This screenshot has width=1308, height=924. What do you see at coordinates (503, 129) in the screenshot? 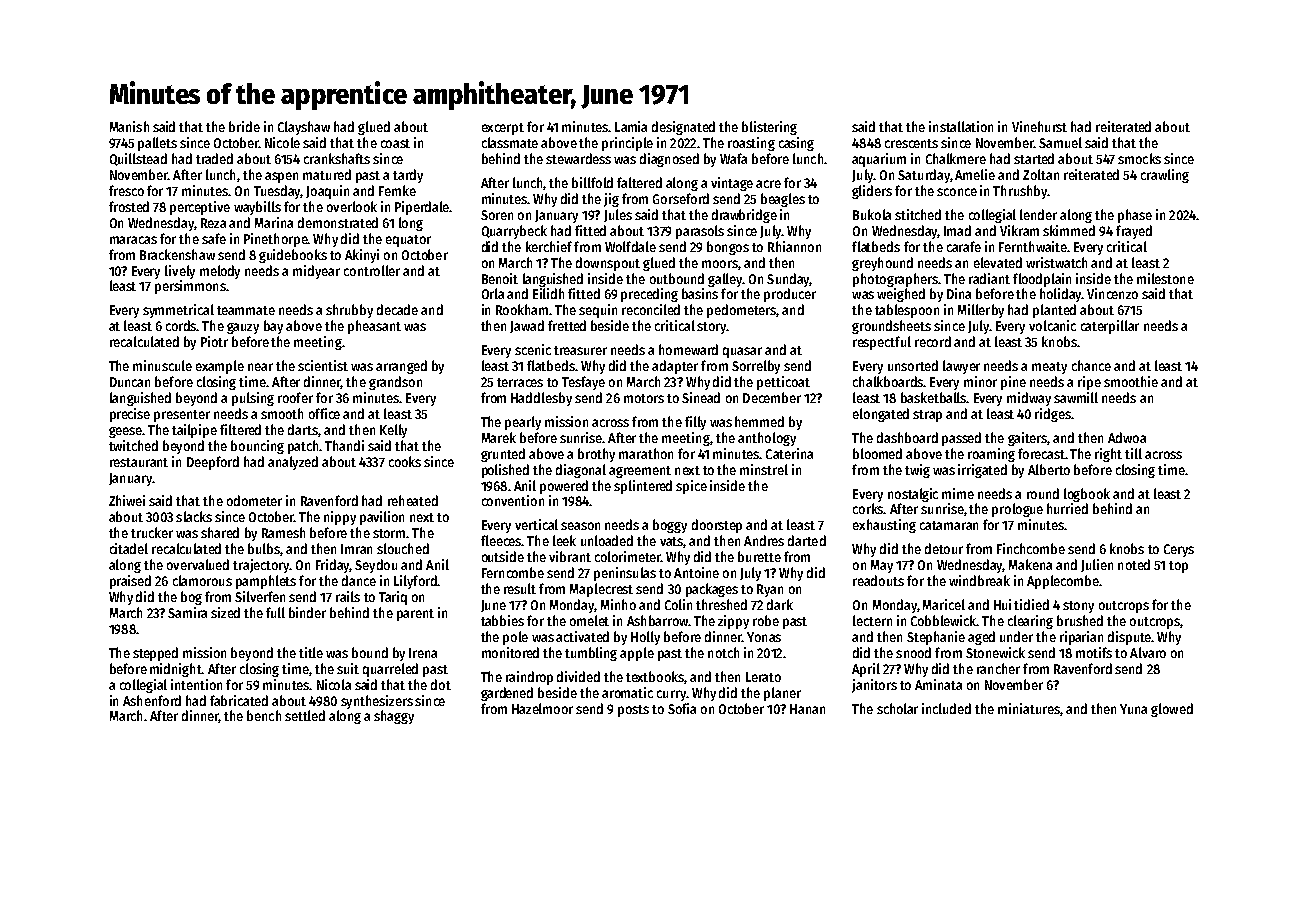
I see `excerpt` at bounding box center [503, 129].
